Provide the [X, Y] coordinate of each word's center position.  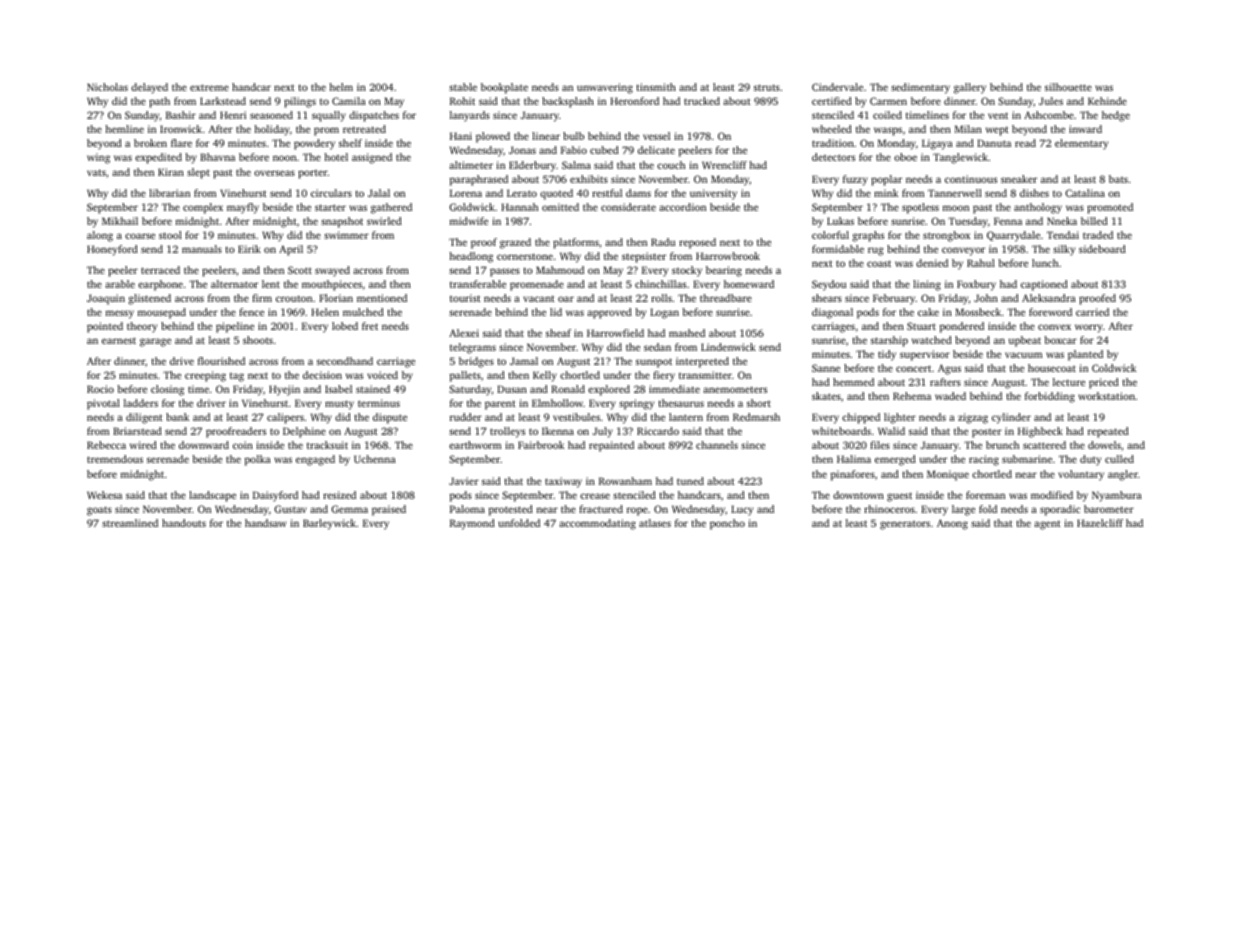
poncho [727, 524]
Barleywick [329, 524]
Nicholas [107, 87]
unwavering [605, 88]
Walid [891, 431]
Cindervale [837, 87]
